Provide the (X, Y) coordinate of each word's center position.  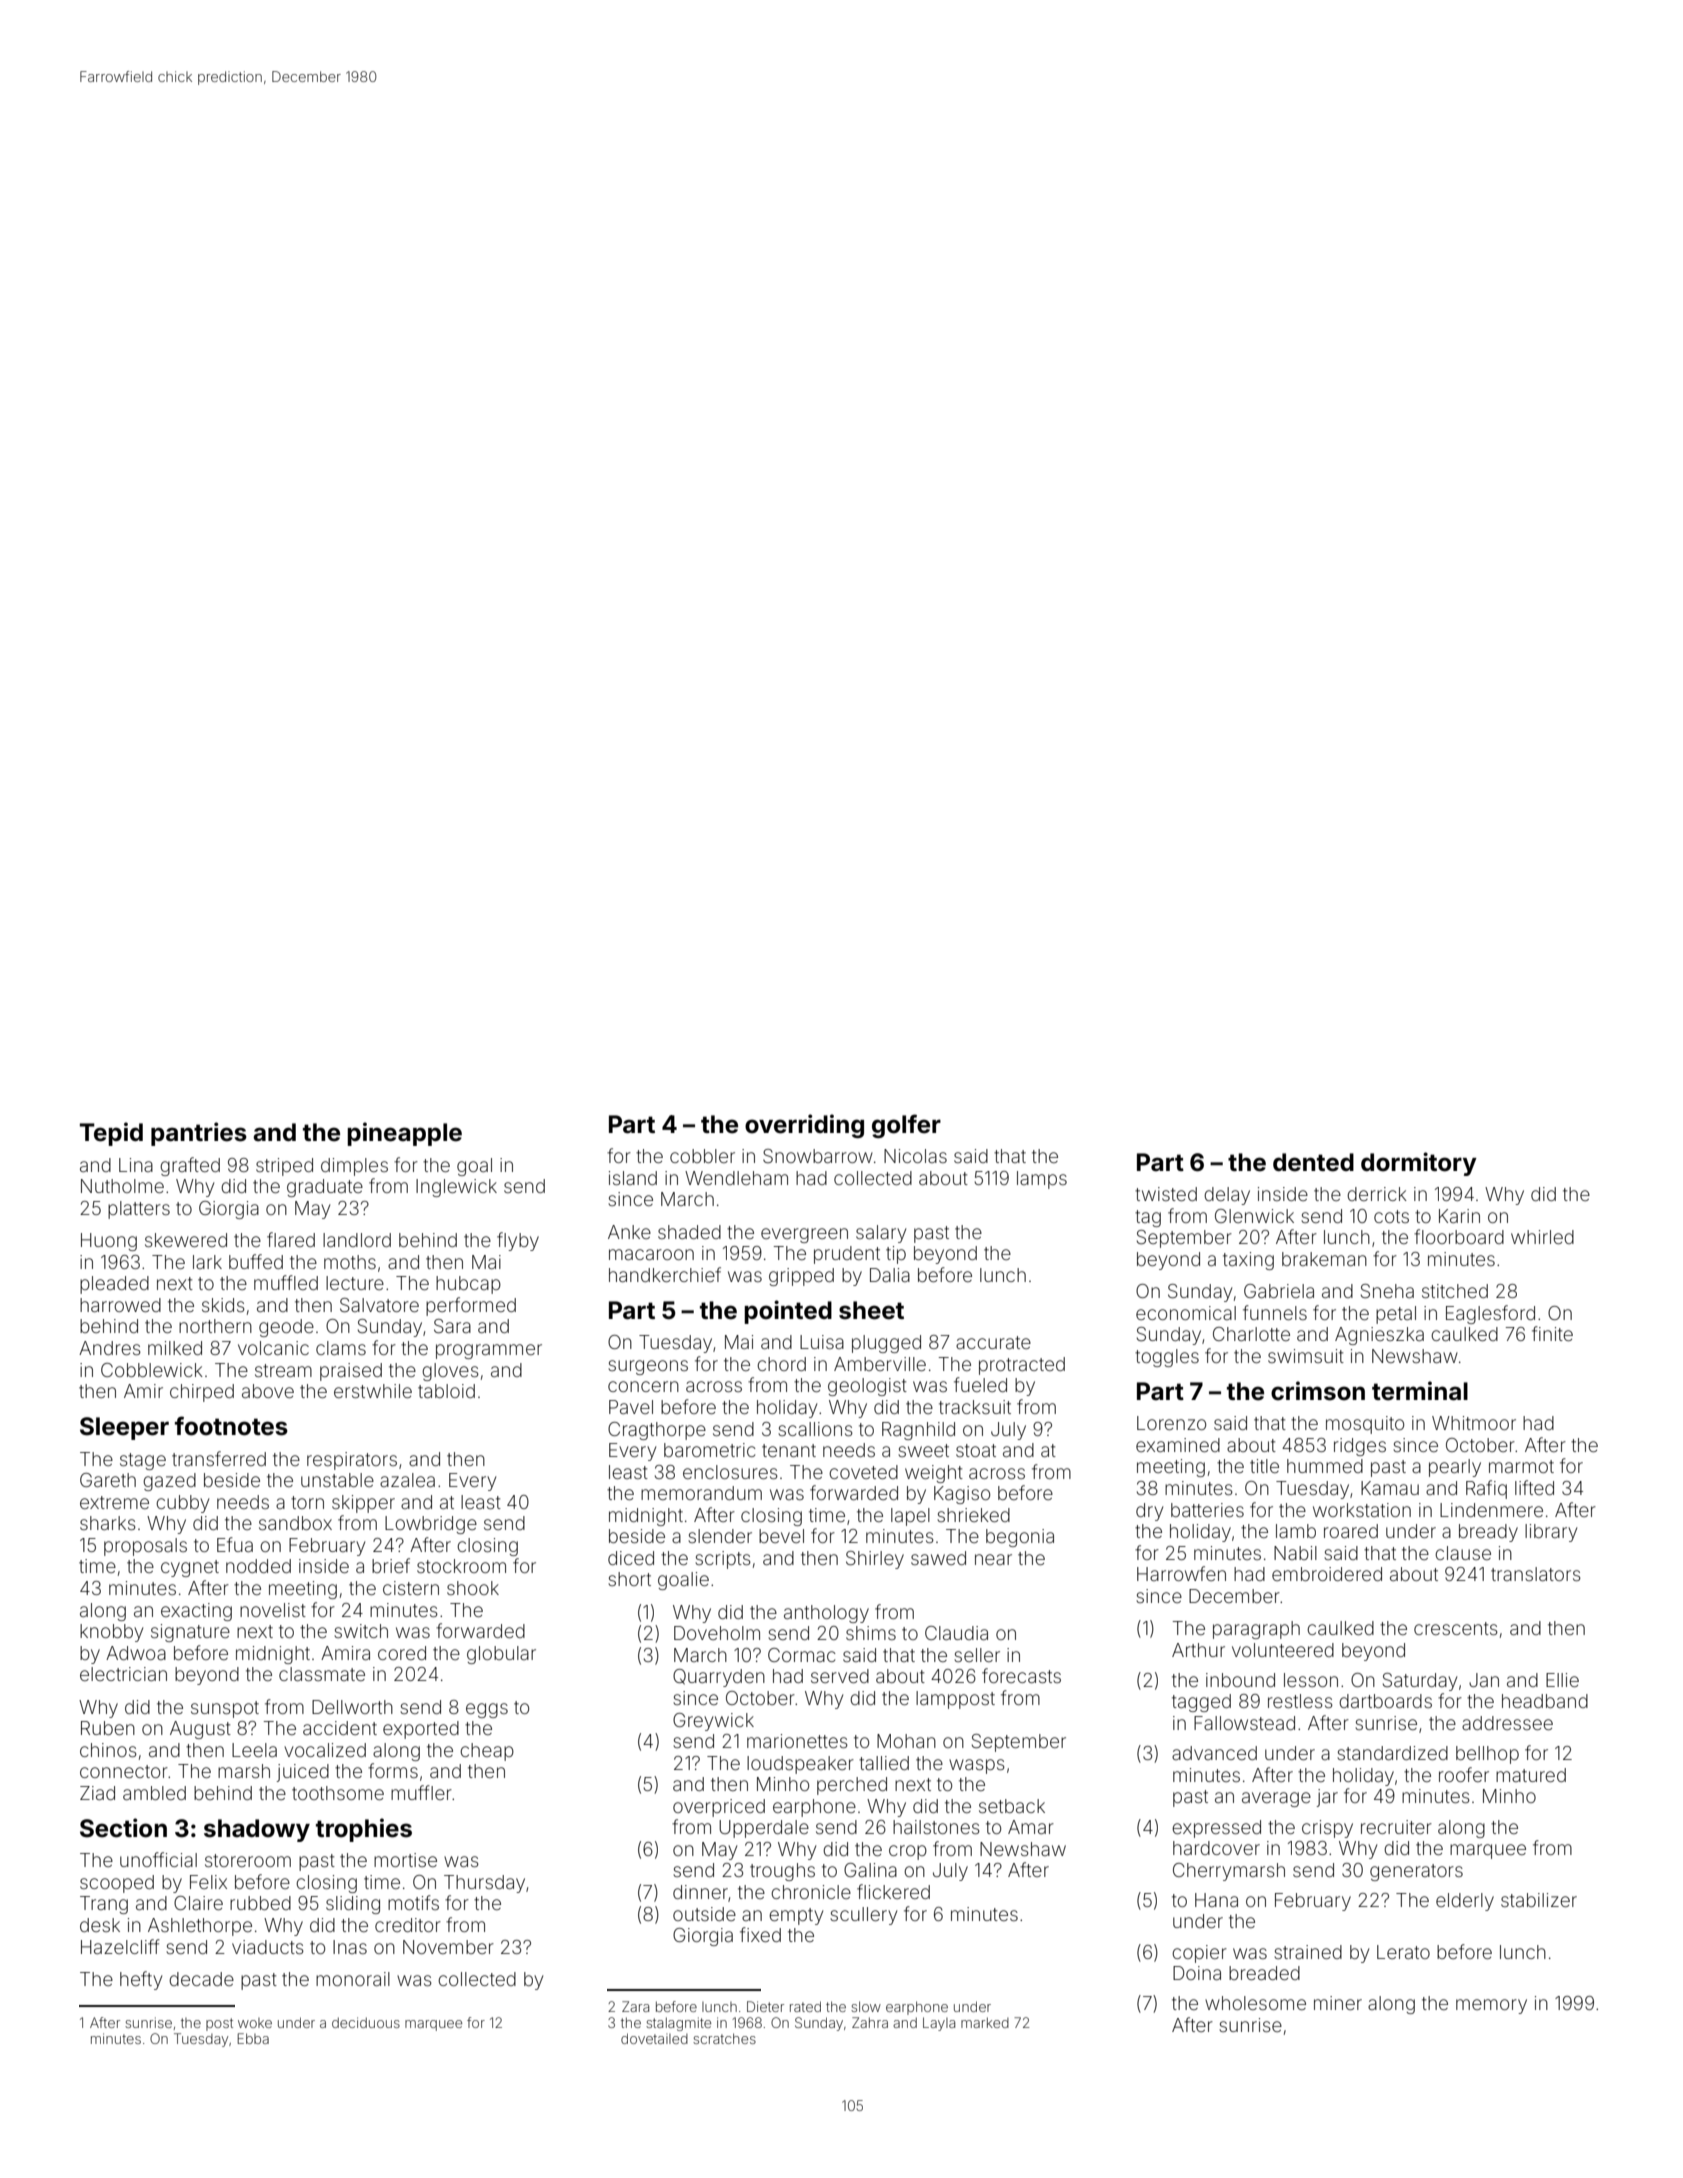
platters (139, 1210)
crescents (1456, 1628)
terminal (1420, 1391)
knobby (111, 1633)
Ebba (253, 2038)
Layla (939, 2024)
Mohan (906, 1741)
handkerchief (665, 1274)
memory (1491, 2006)
